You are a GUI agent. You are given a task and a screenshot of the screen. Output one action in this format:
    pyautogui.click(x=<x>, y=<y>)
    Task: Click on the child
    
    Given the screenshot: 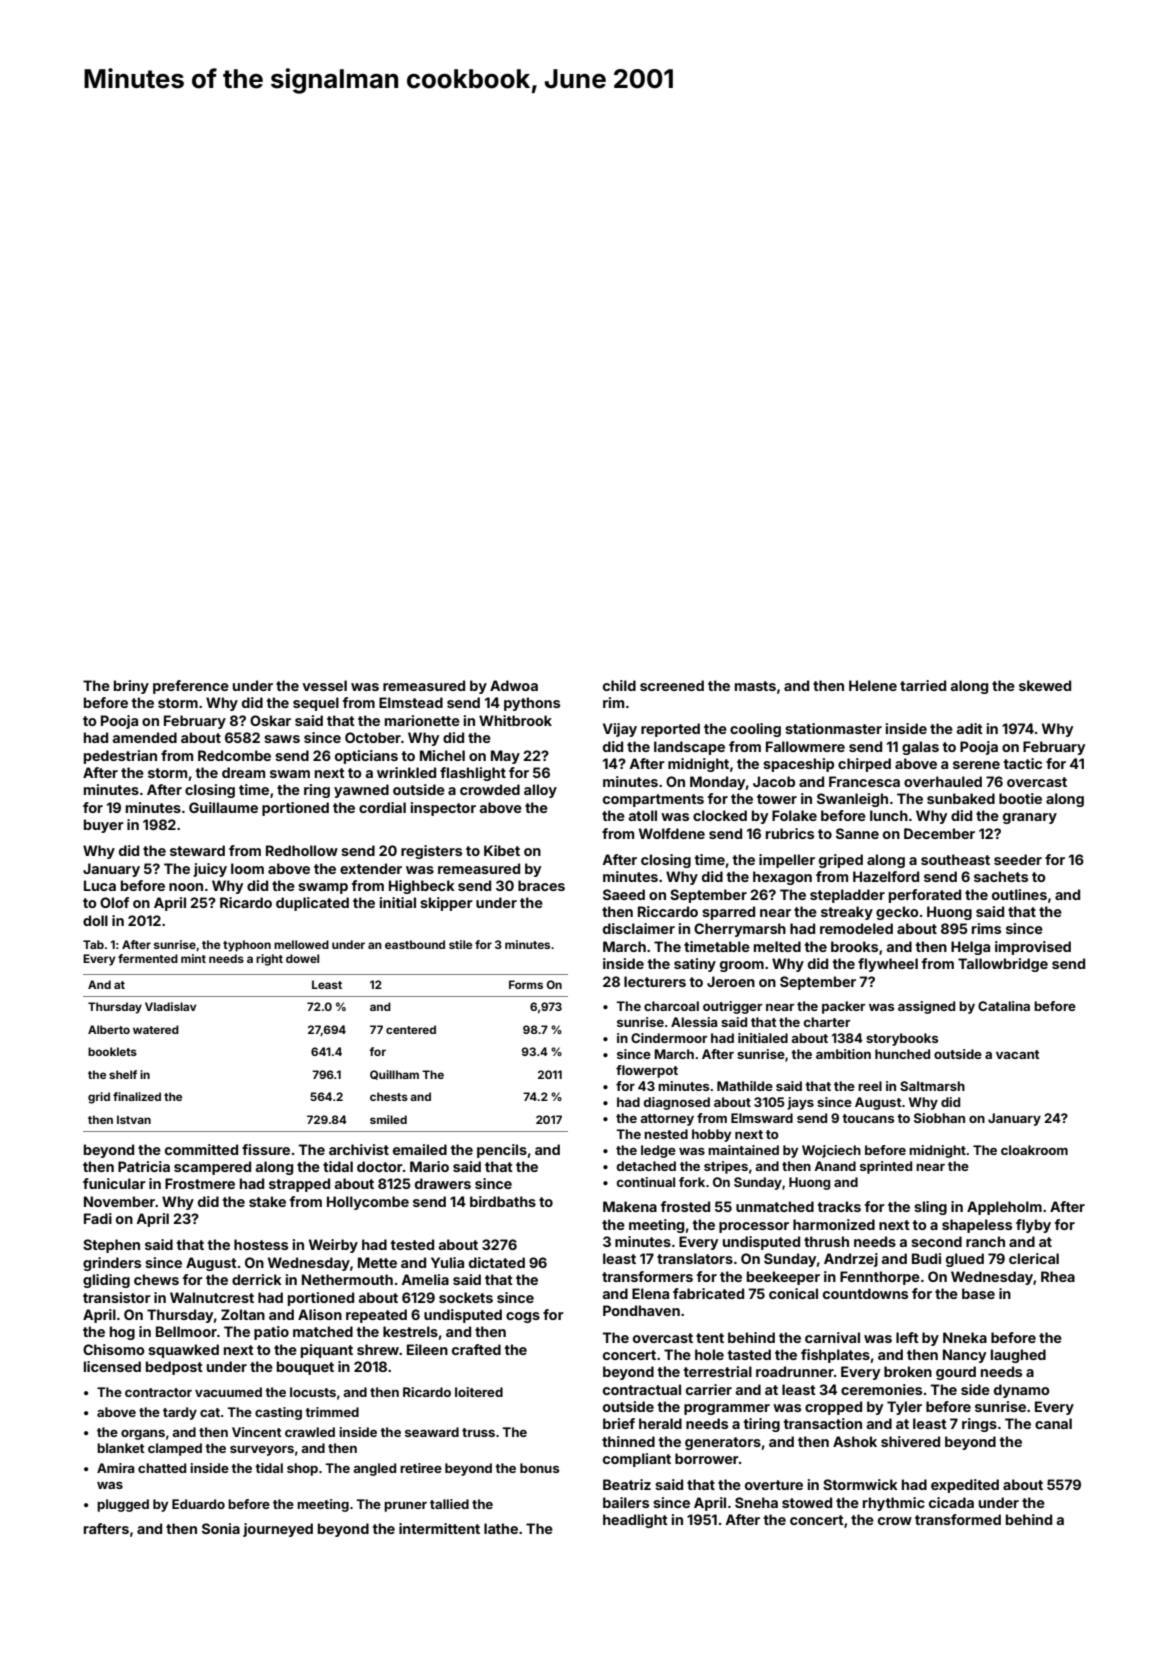 What is the action you would take?
    pyautogui.click(x=619, y=685)
